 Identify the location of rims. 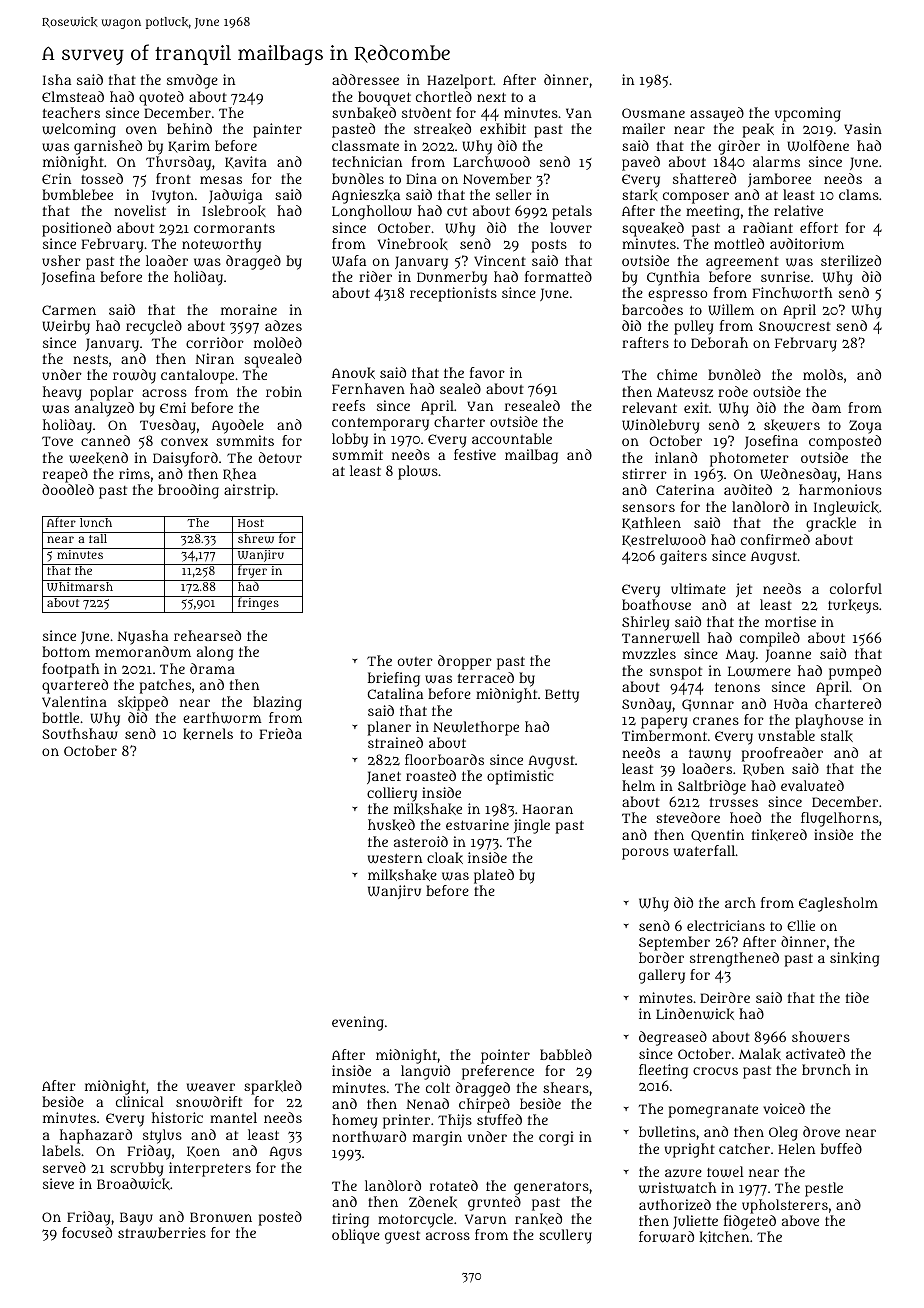
(134, 473).
